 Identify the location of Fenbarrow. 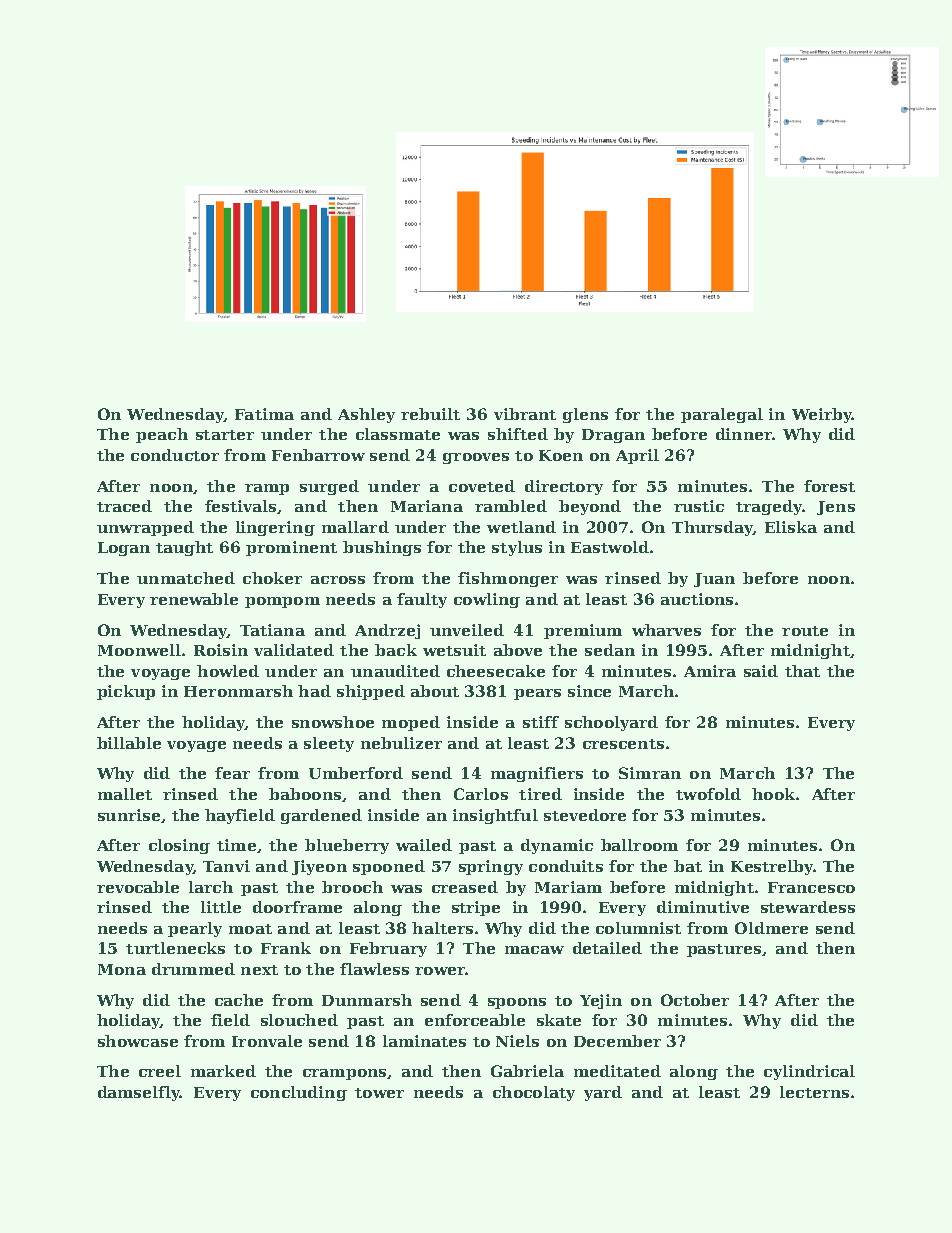
(318, 455).
